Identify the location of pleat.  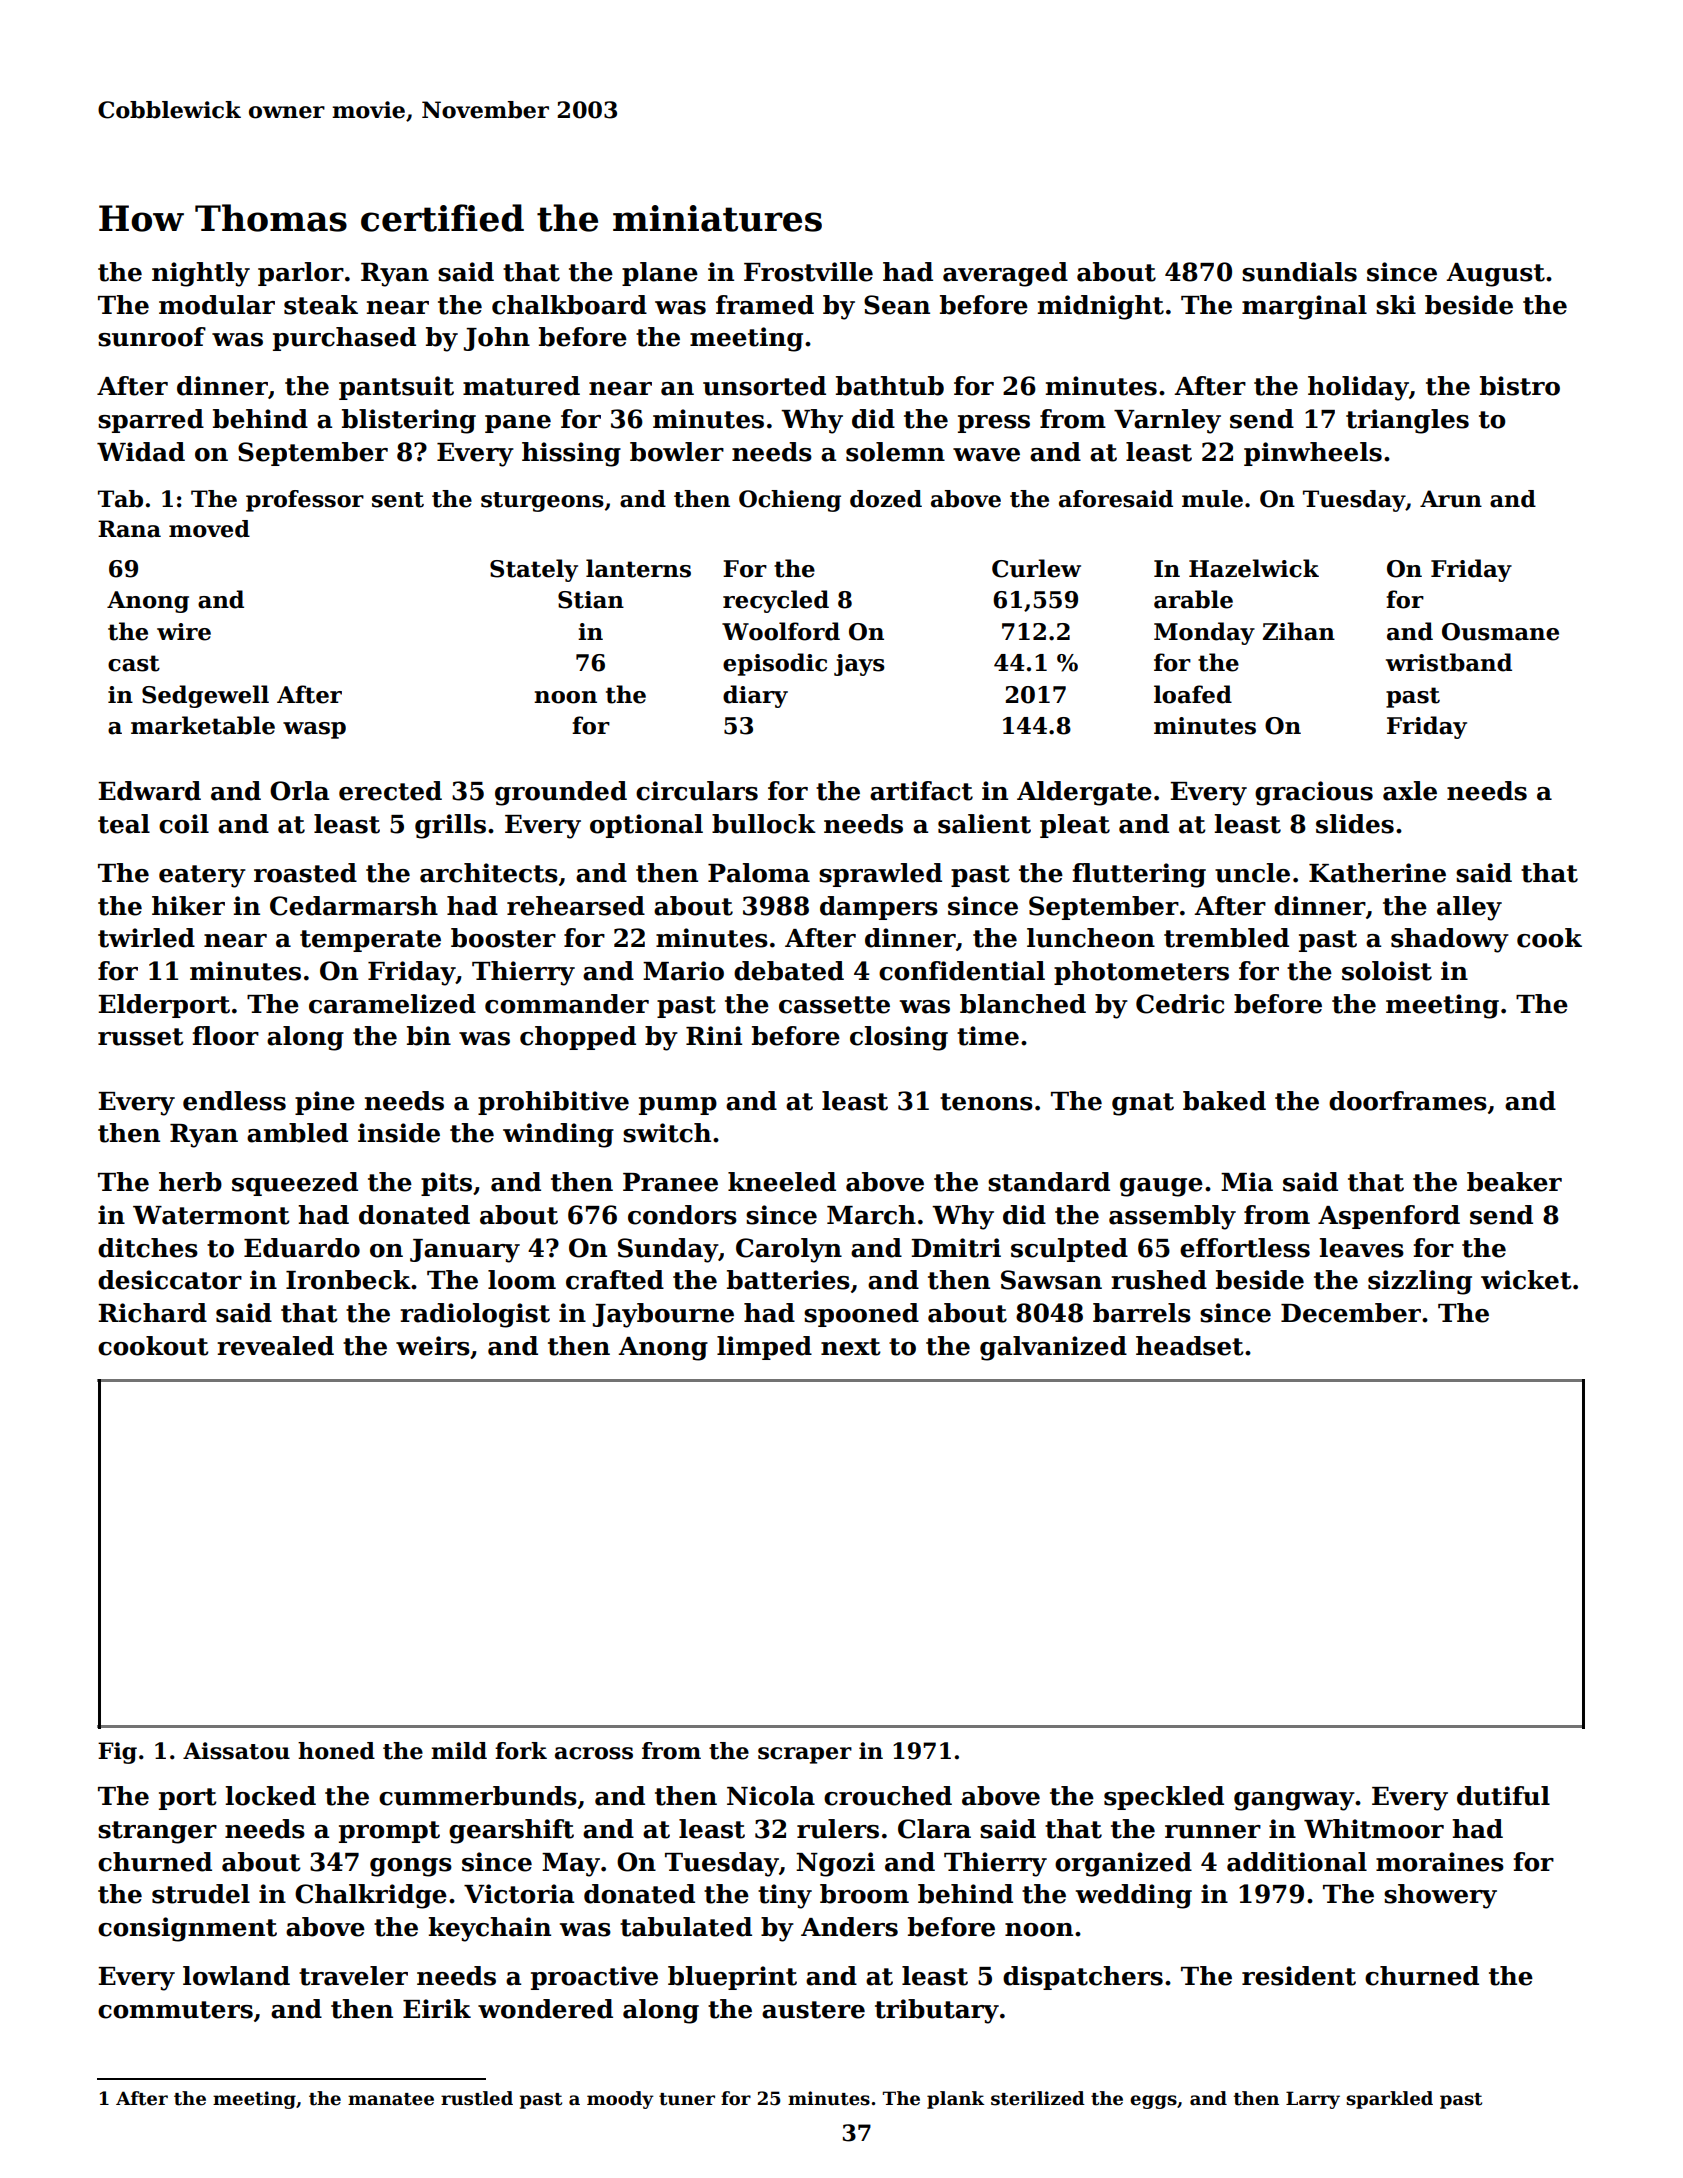
(1075, 826).
